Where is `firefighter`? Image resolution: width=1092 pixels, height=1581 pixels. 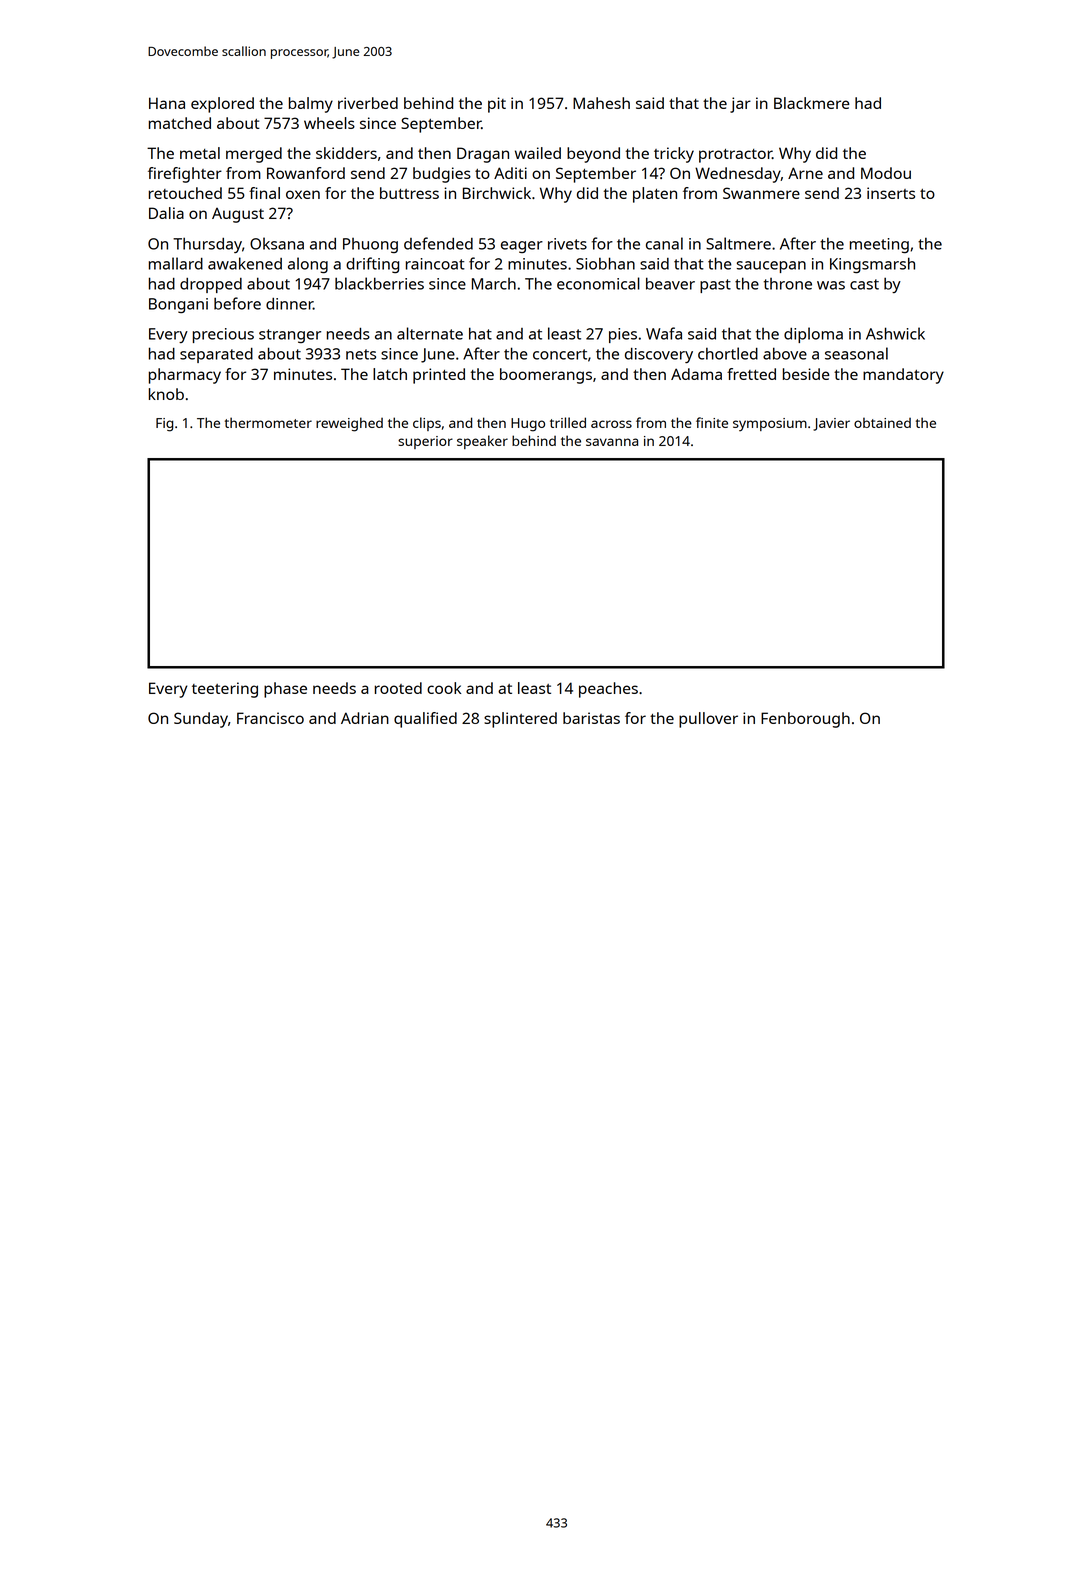
firefighter is located at coordinates (185, 175).
